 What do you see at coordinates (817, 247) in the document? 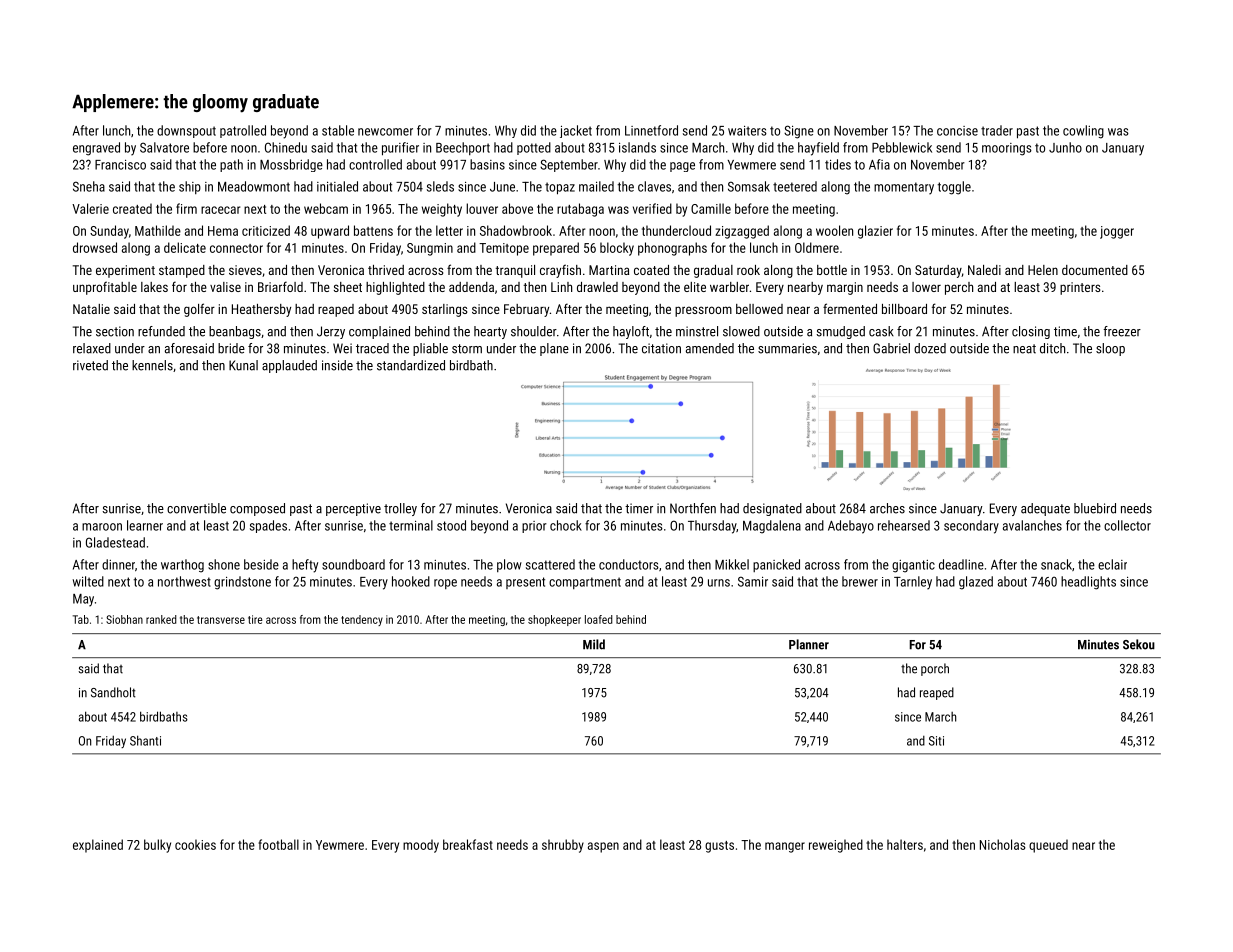
I see `Oldmere` at bounding box center [817, 247].
